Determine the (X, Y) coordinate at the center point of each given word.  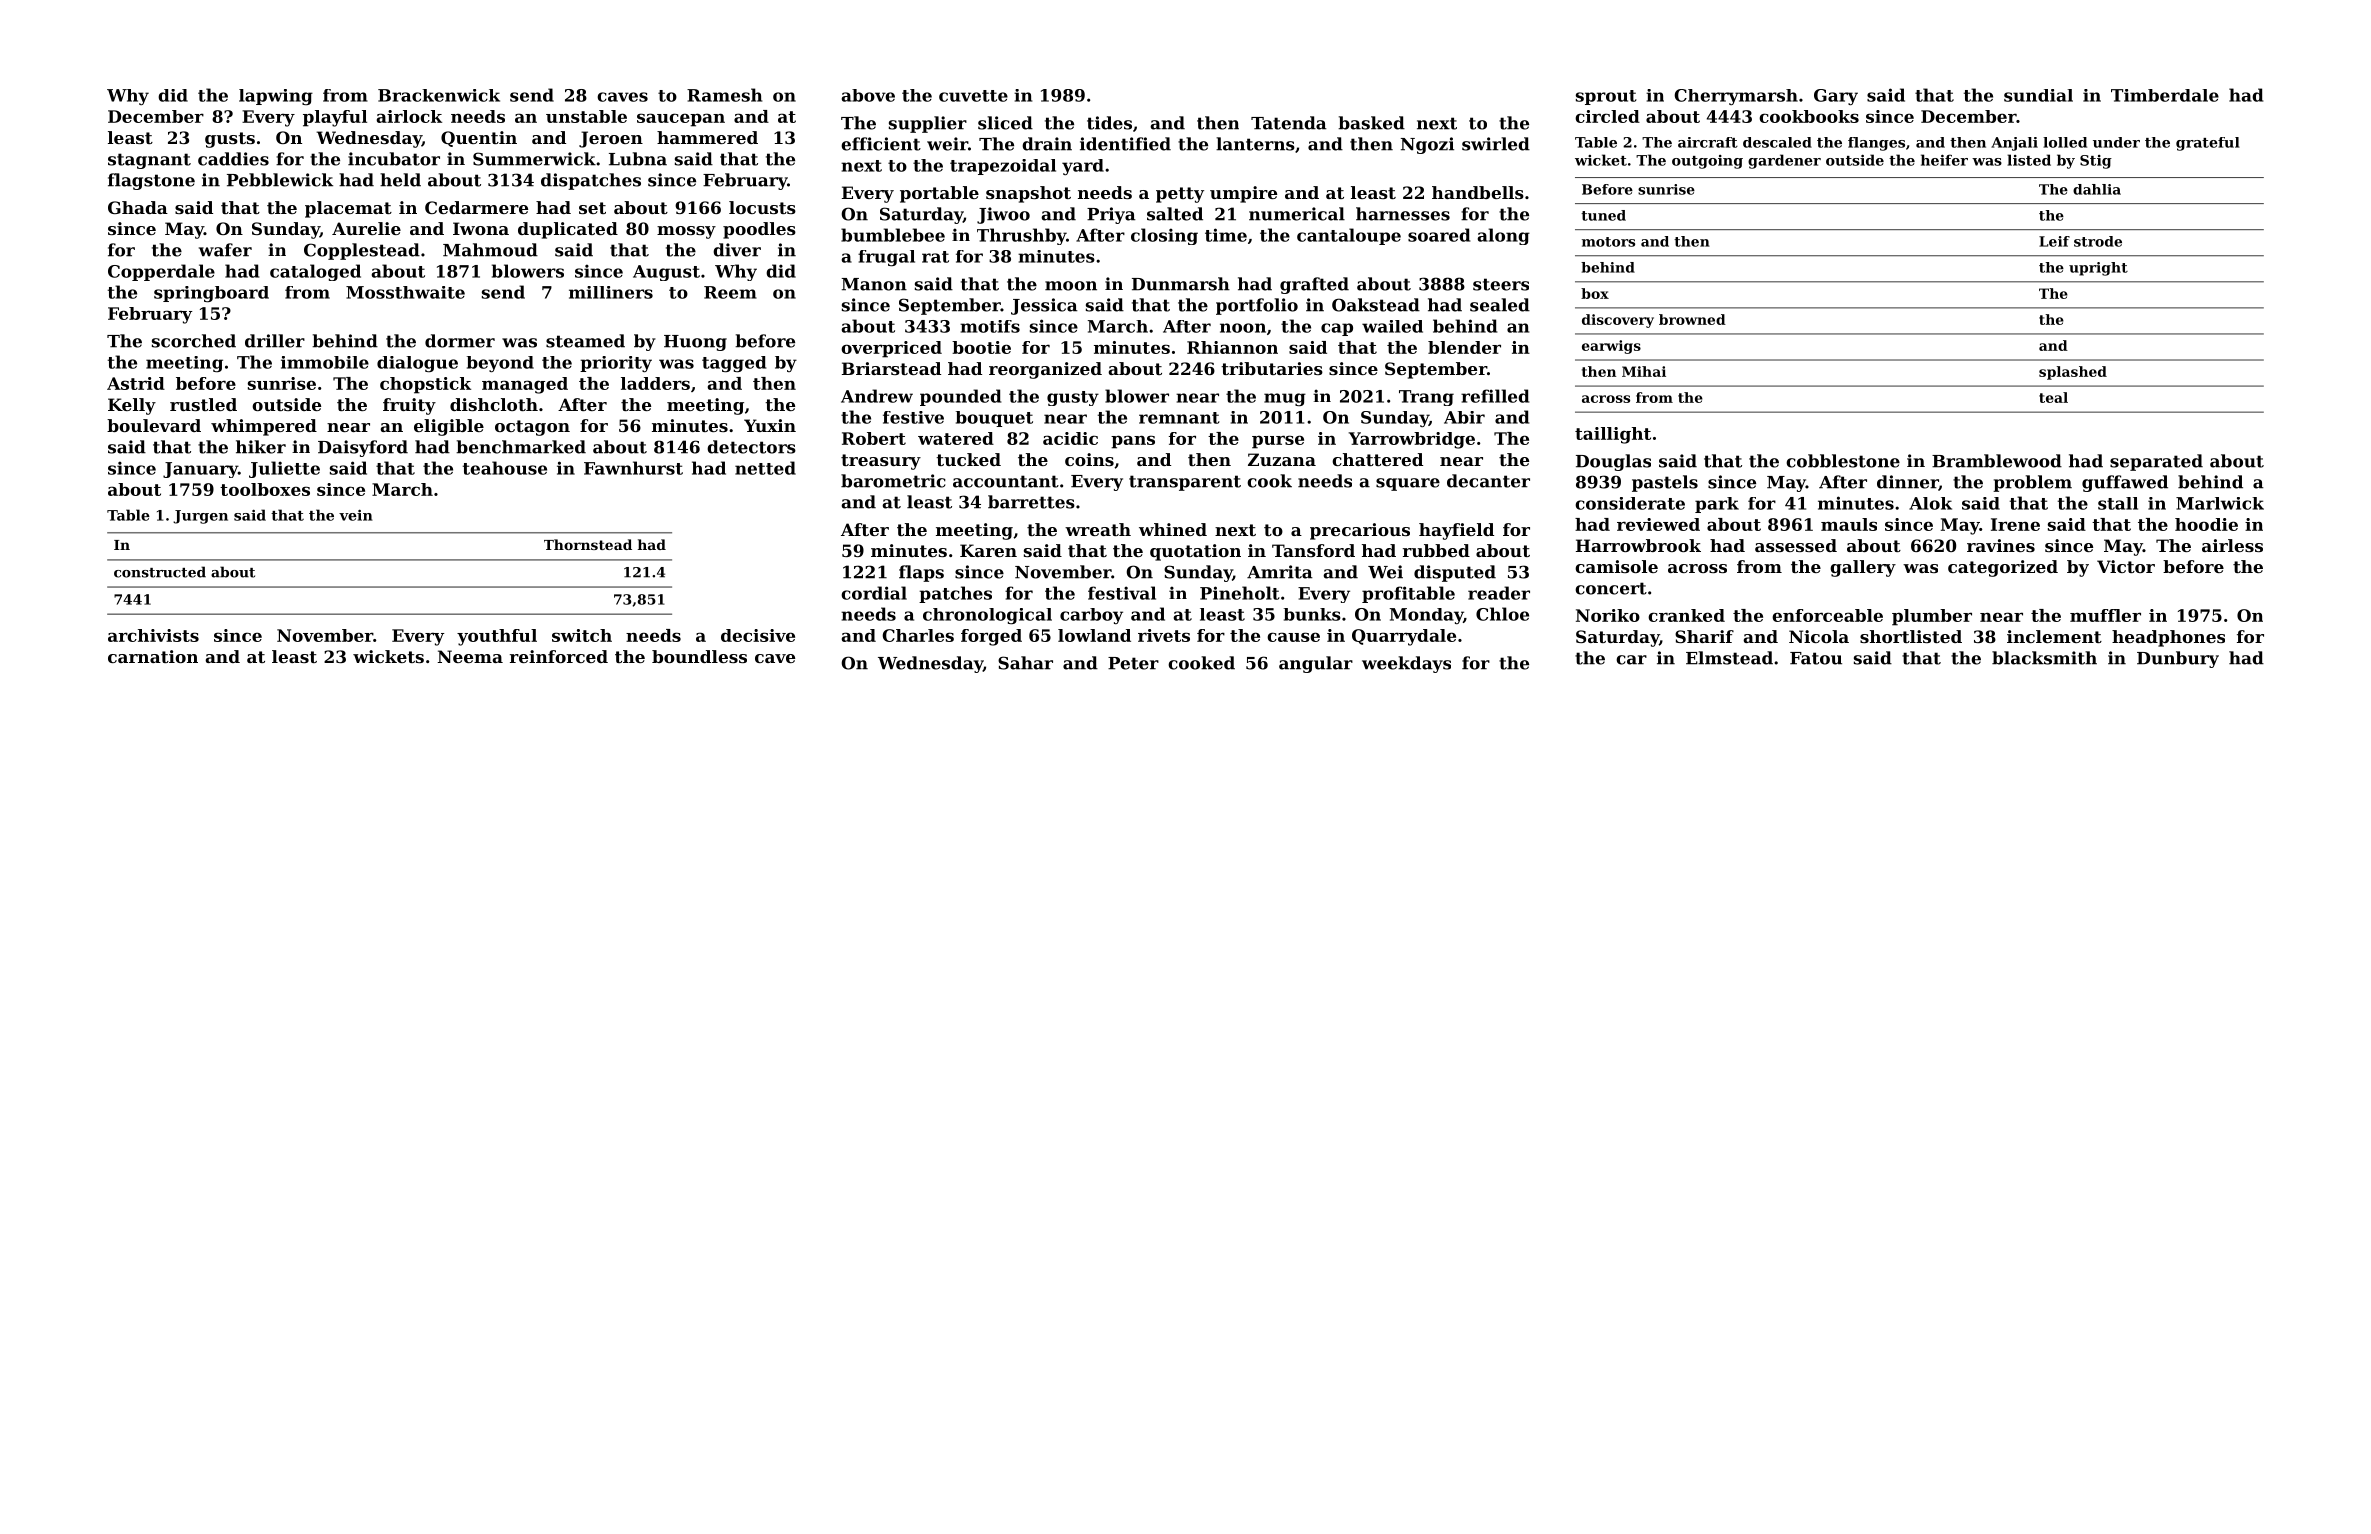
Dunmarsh (1181, 284)
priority (616, 364)
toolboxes (265, 489)
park (1717, 505)
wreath (1098, 529)
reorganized (1045, 370)
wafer (225, 250)
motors (1608, 242)
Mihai (1644, 371)
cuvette (973, 96)
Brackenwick (439, 95)
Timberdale (2165, 95)
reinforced (559, 656)
